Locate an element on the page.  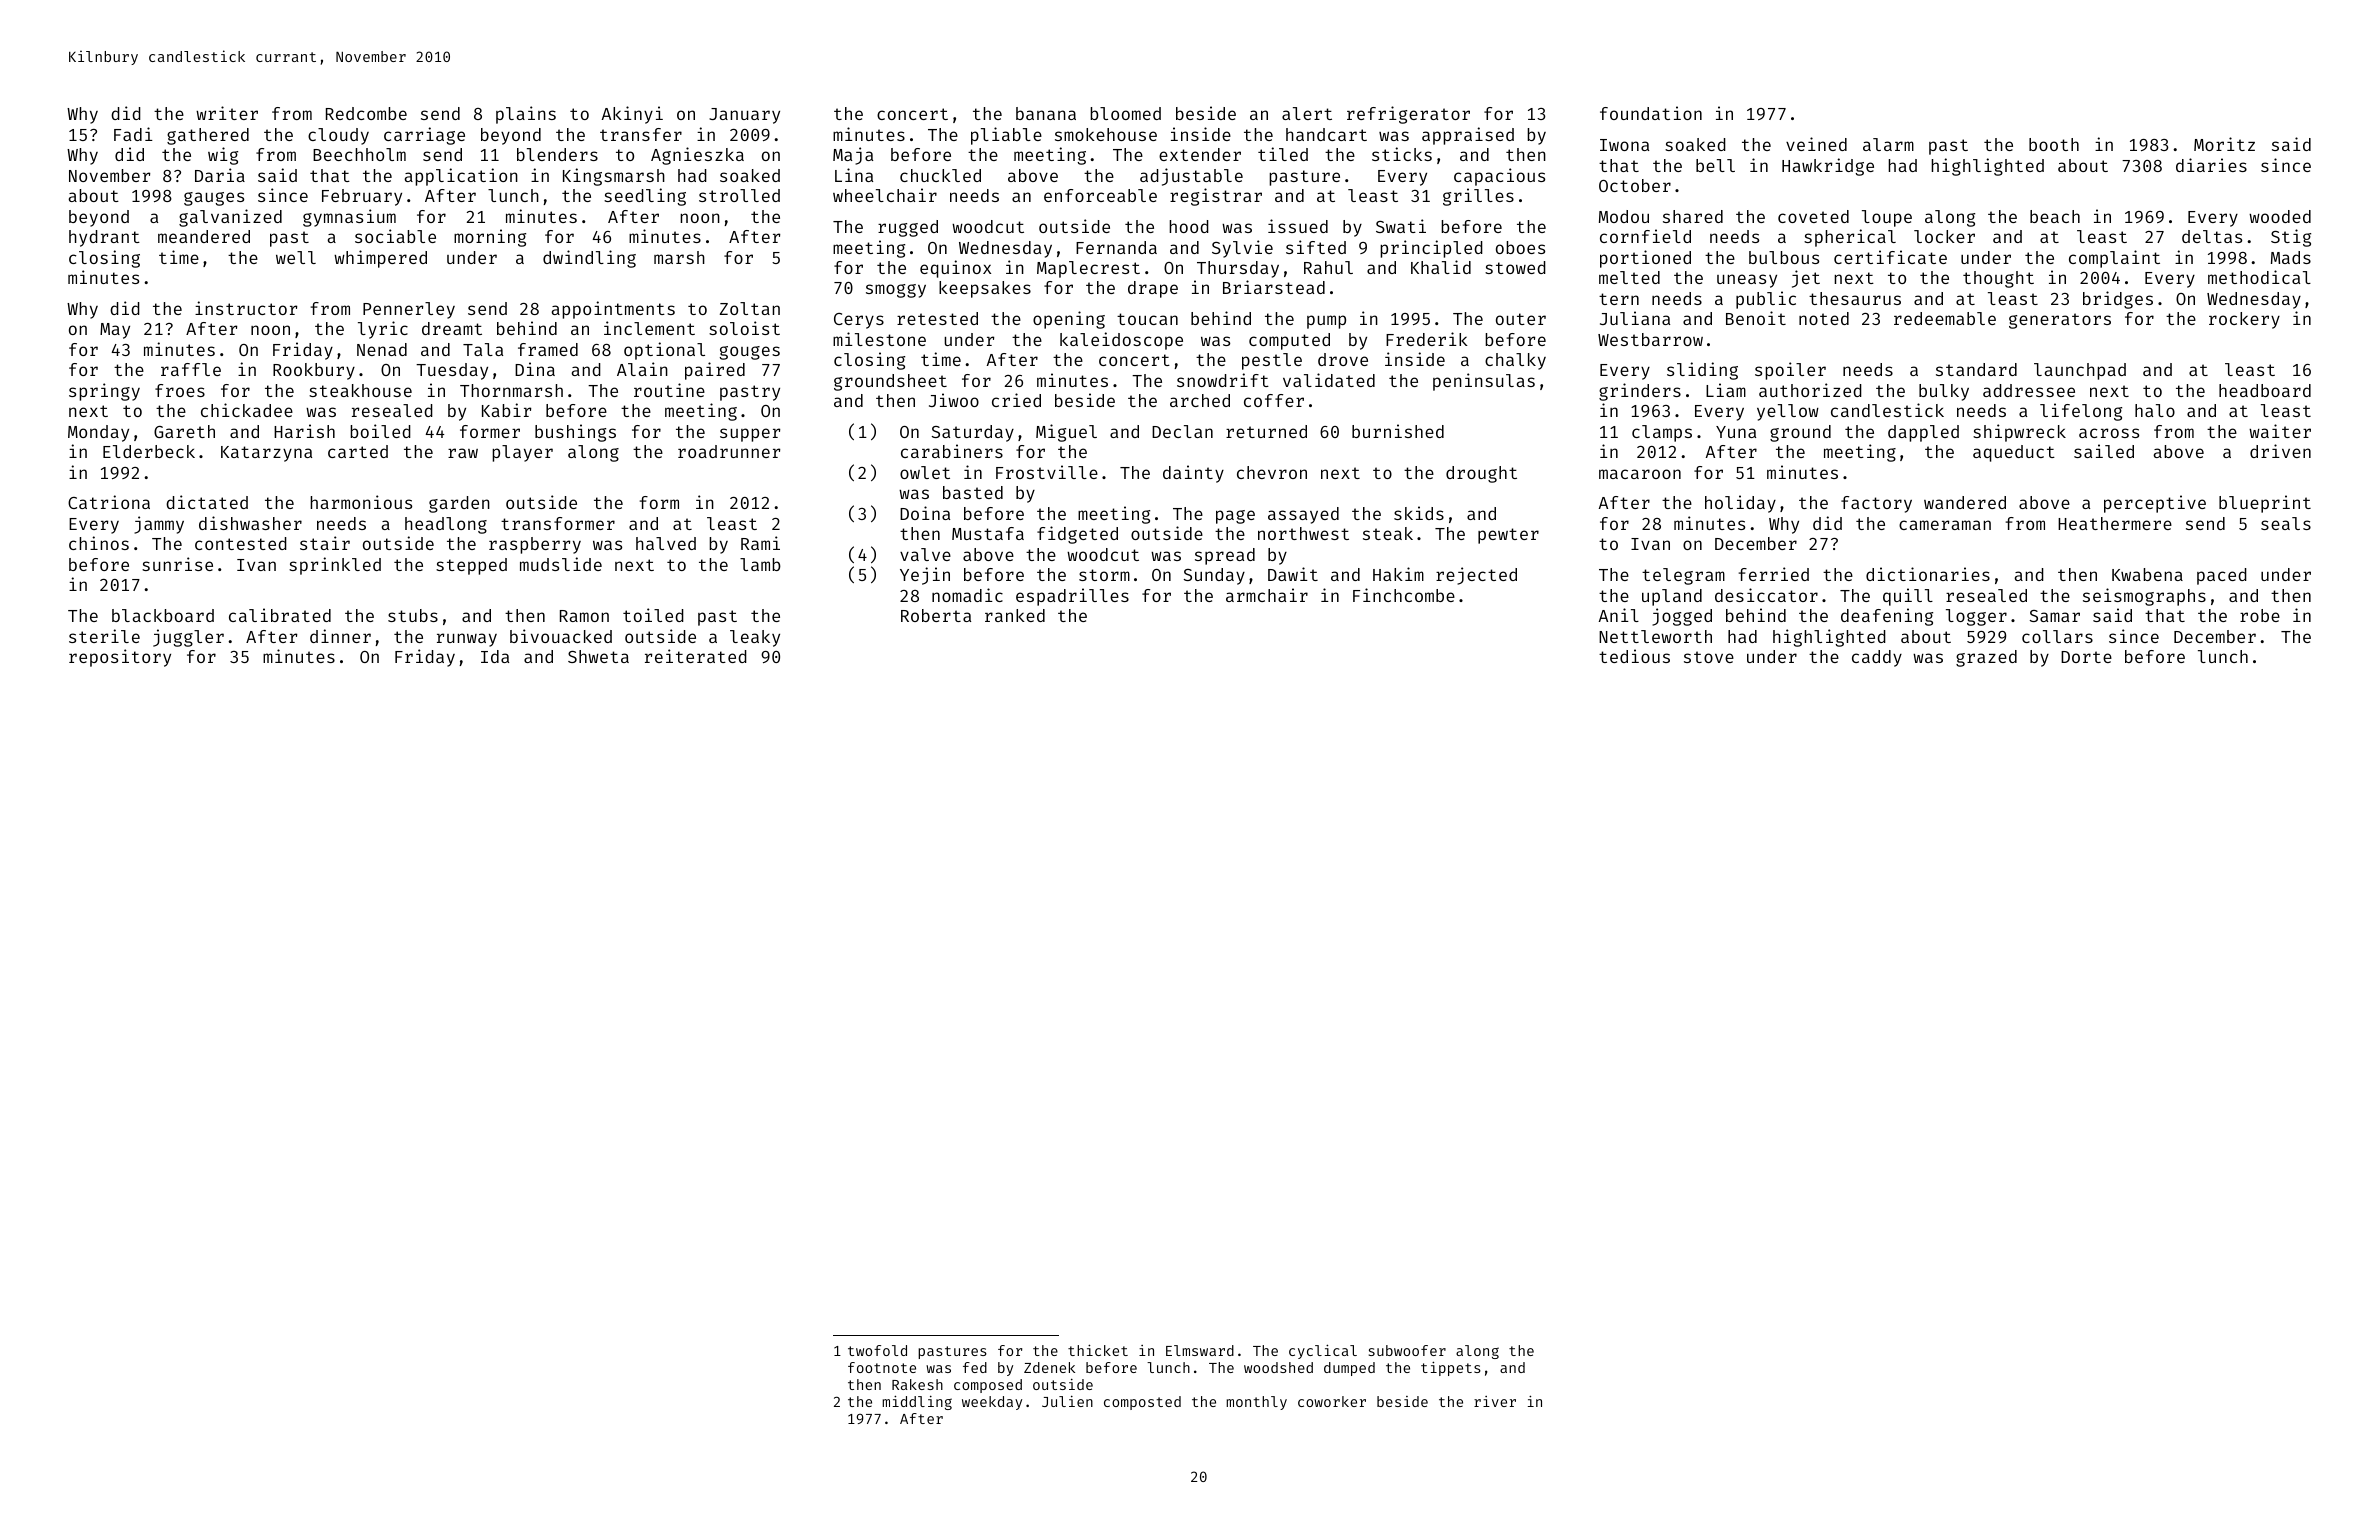
sifted is located at coordinates (1316, 247).
